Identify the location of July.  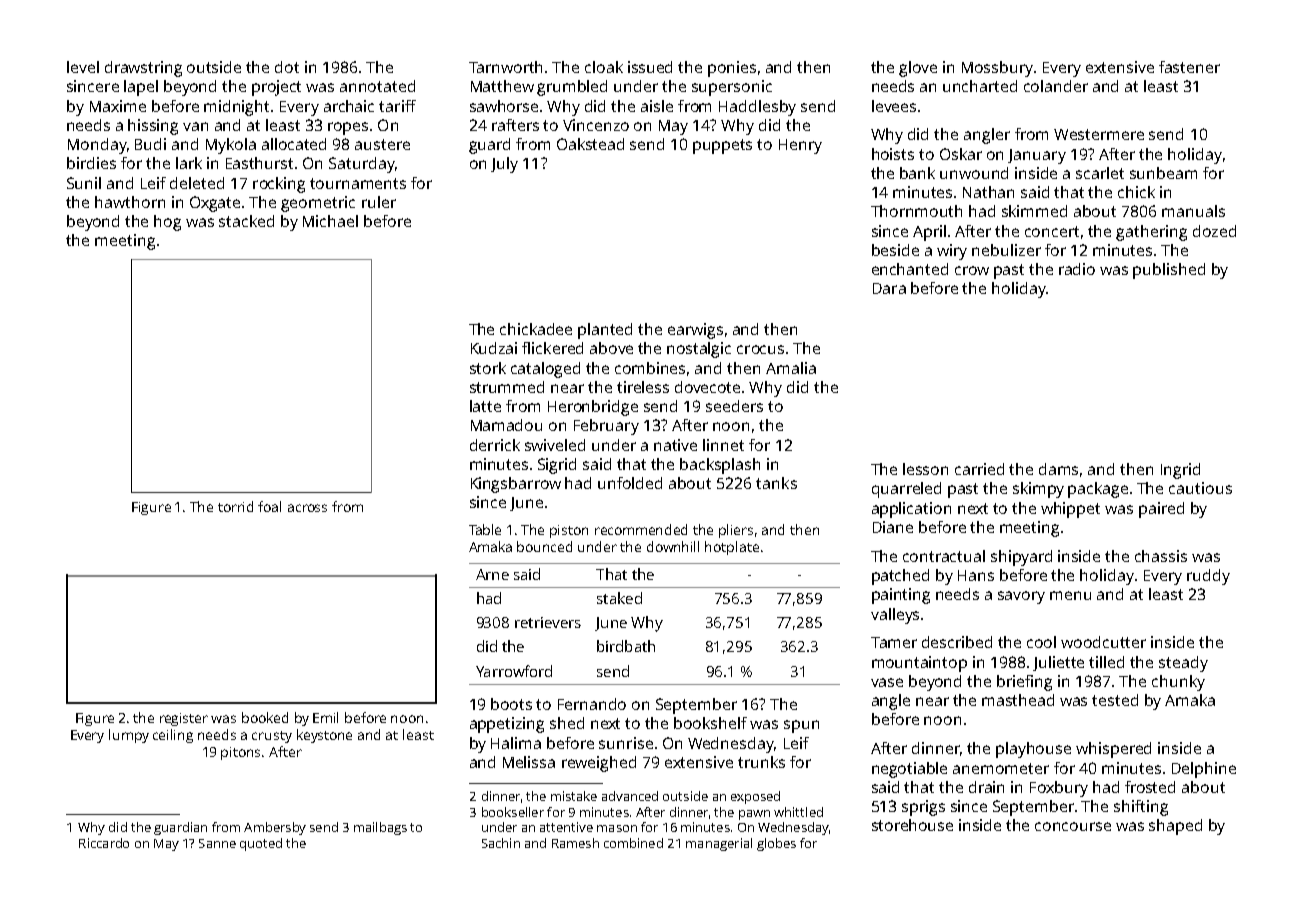
(504, 165).
